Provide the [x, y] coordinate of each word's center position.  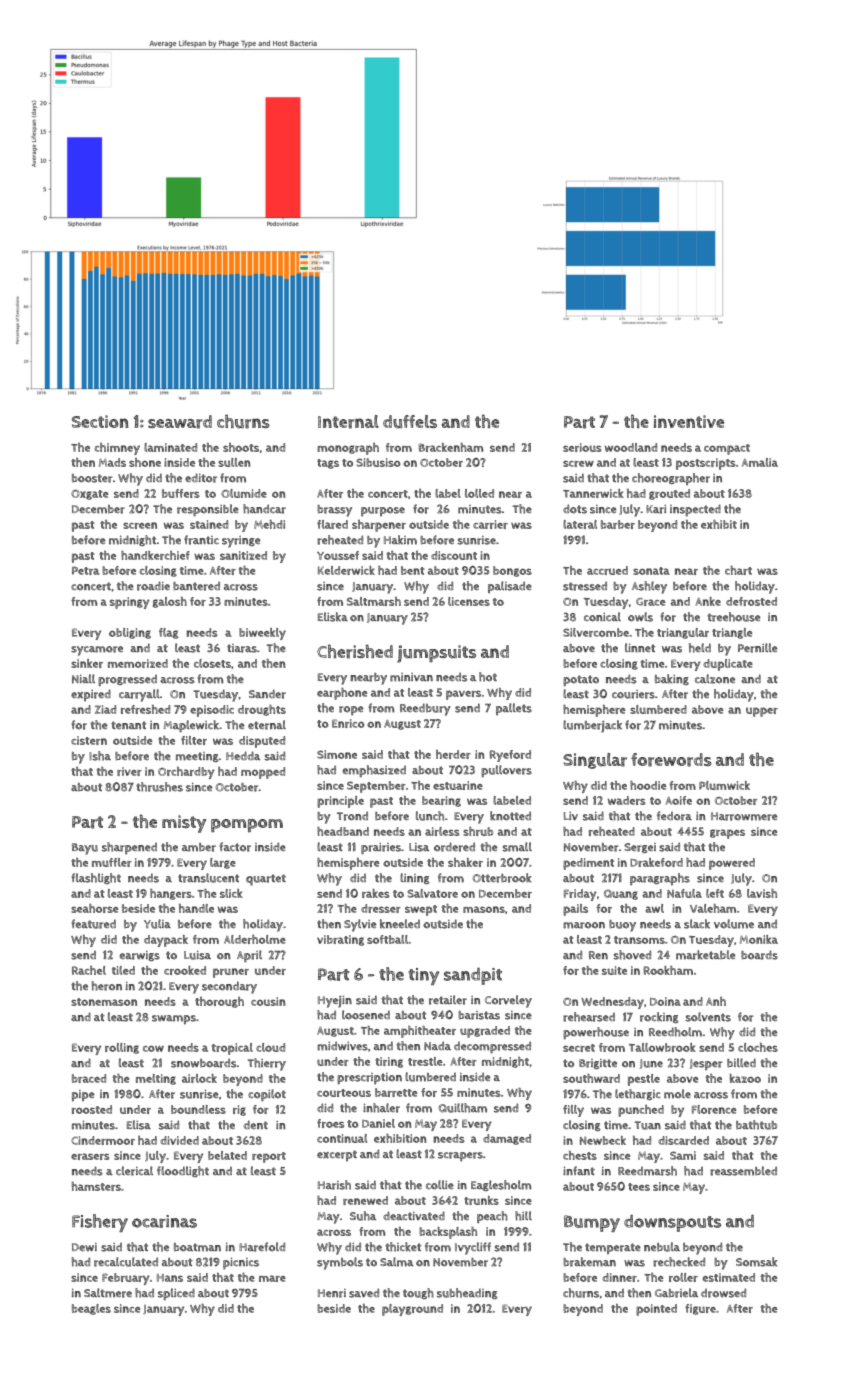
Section [100, 421]
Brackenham [451, 447]
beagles [91, 1309]
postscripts [706, 464]
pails [575, 910]
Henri [332, 1293]
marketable [705, 955]
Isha [100, 756]
